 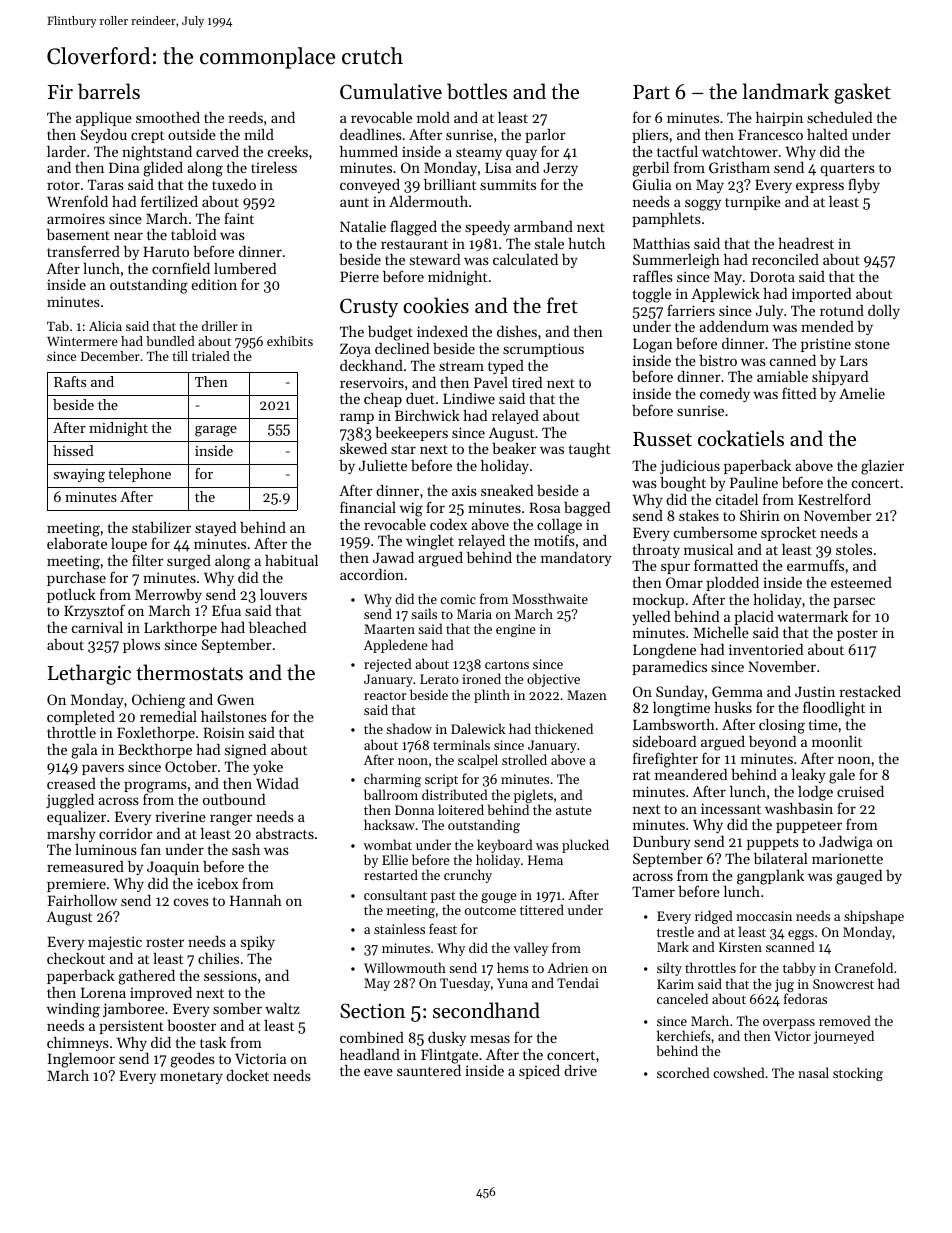 What do you see at coordinates (562, 305) in the document?
I see `fret` at bounding box center [562, 305].
